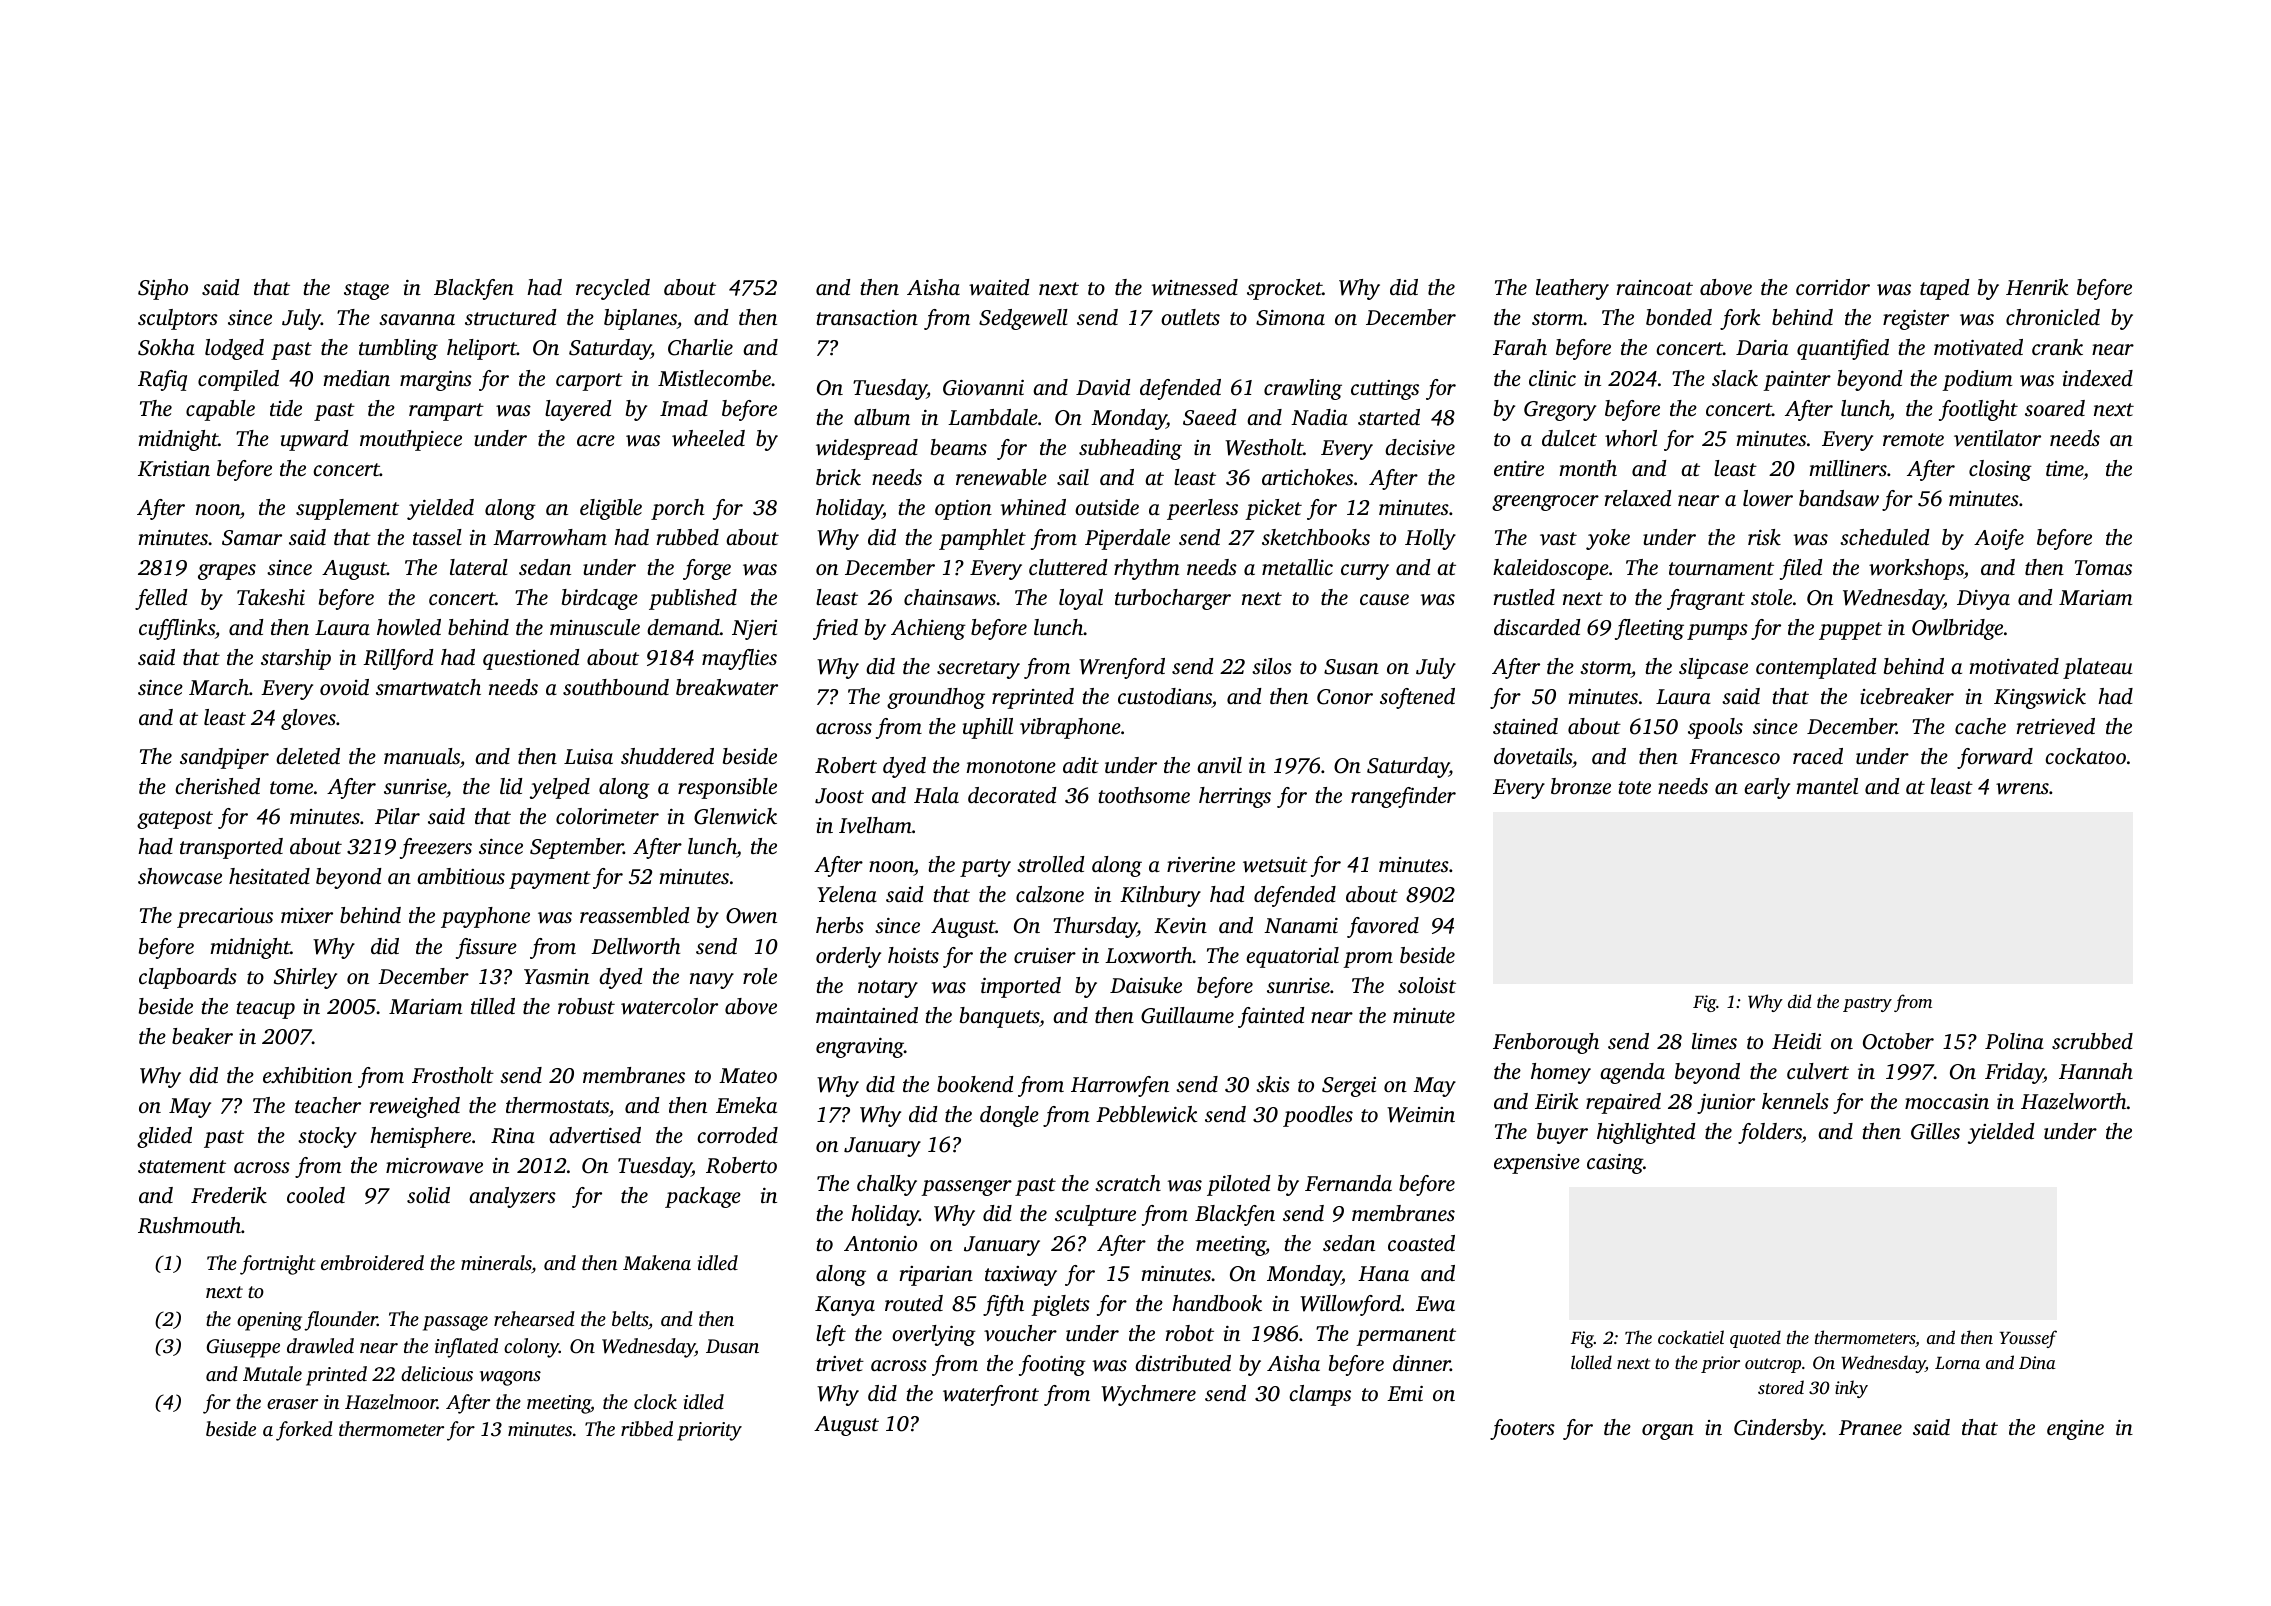 The width and height of the screenshot is (2271, 1606). What do you see at coordinates (161, 599) in the screenshot?
I see `felled` at bounding box center [161, 599].
